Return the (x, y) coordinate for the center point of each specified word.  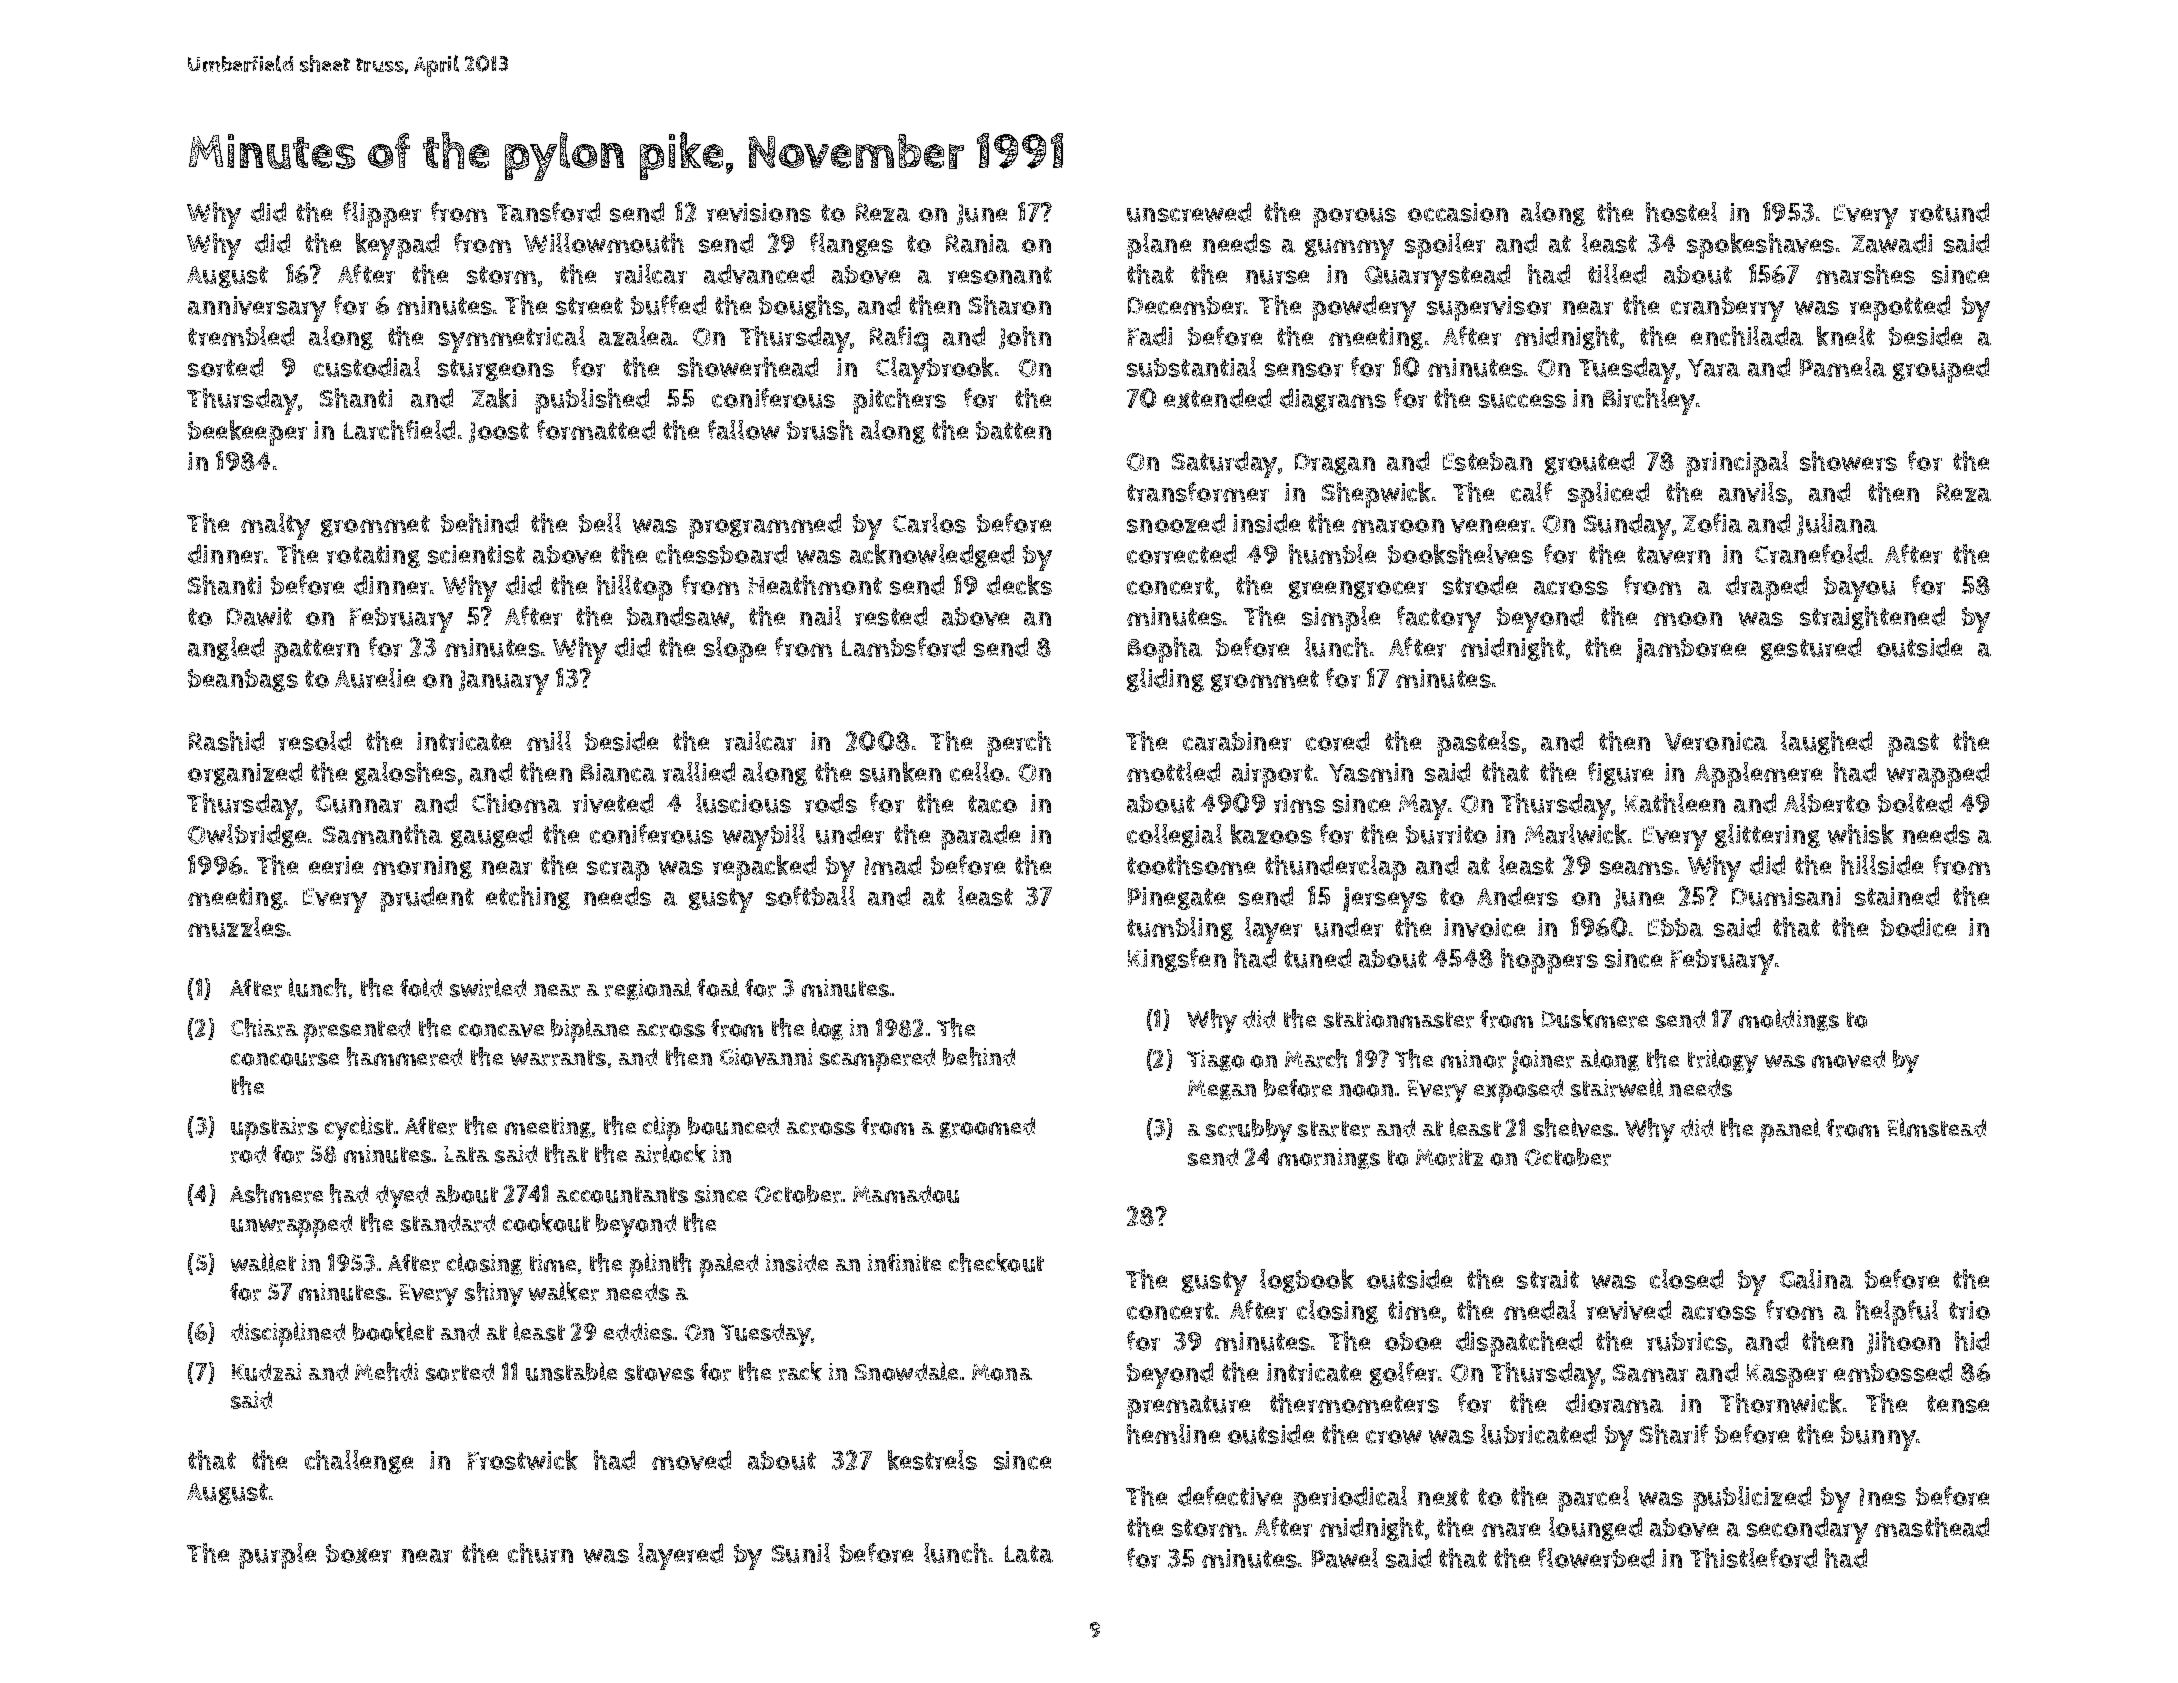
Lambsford (903, 647)
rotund (1949, 212)
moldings (1789, 1020)
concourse (285, 1059)
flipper (382, 215)
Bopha (1165, 650)
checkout (996, 1262)
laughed (1826, 743)
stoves (659, 1373)
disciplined (288, 1334)
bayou (1859, 589)
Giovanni (766, 1057)
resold (315, 741)
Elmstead (1937, 1127)
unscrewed (1189, 212)
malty (275, 526)
